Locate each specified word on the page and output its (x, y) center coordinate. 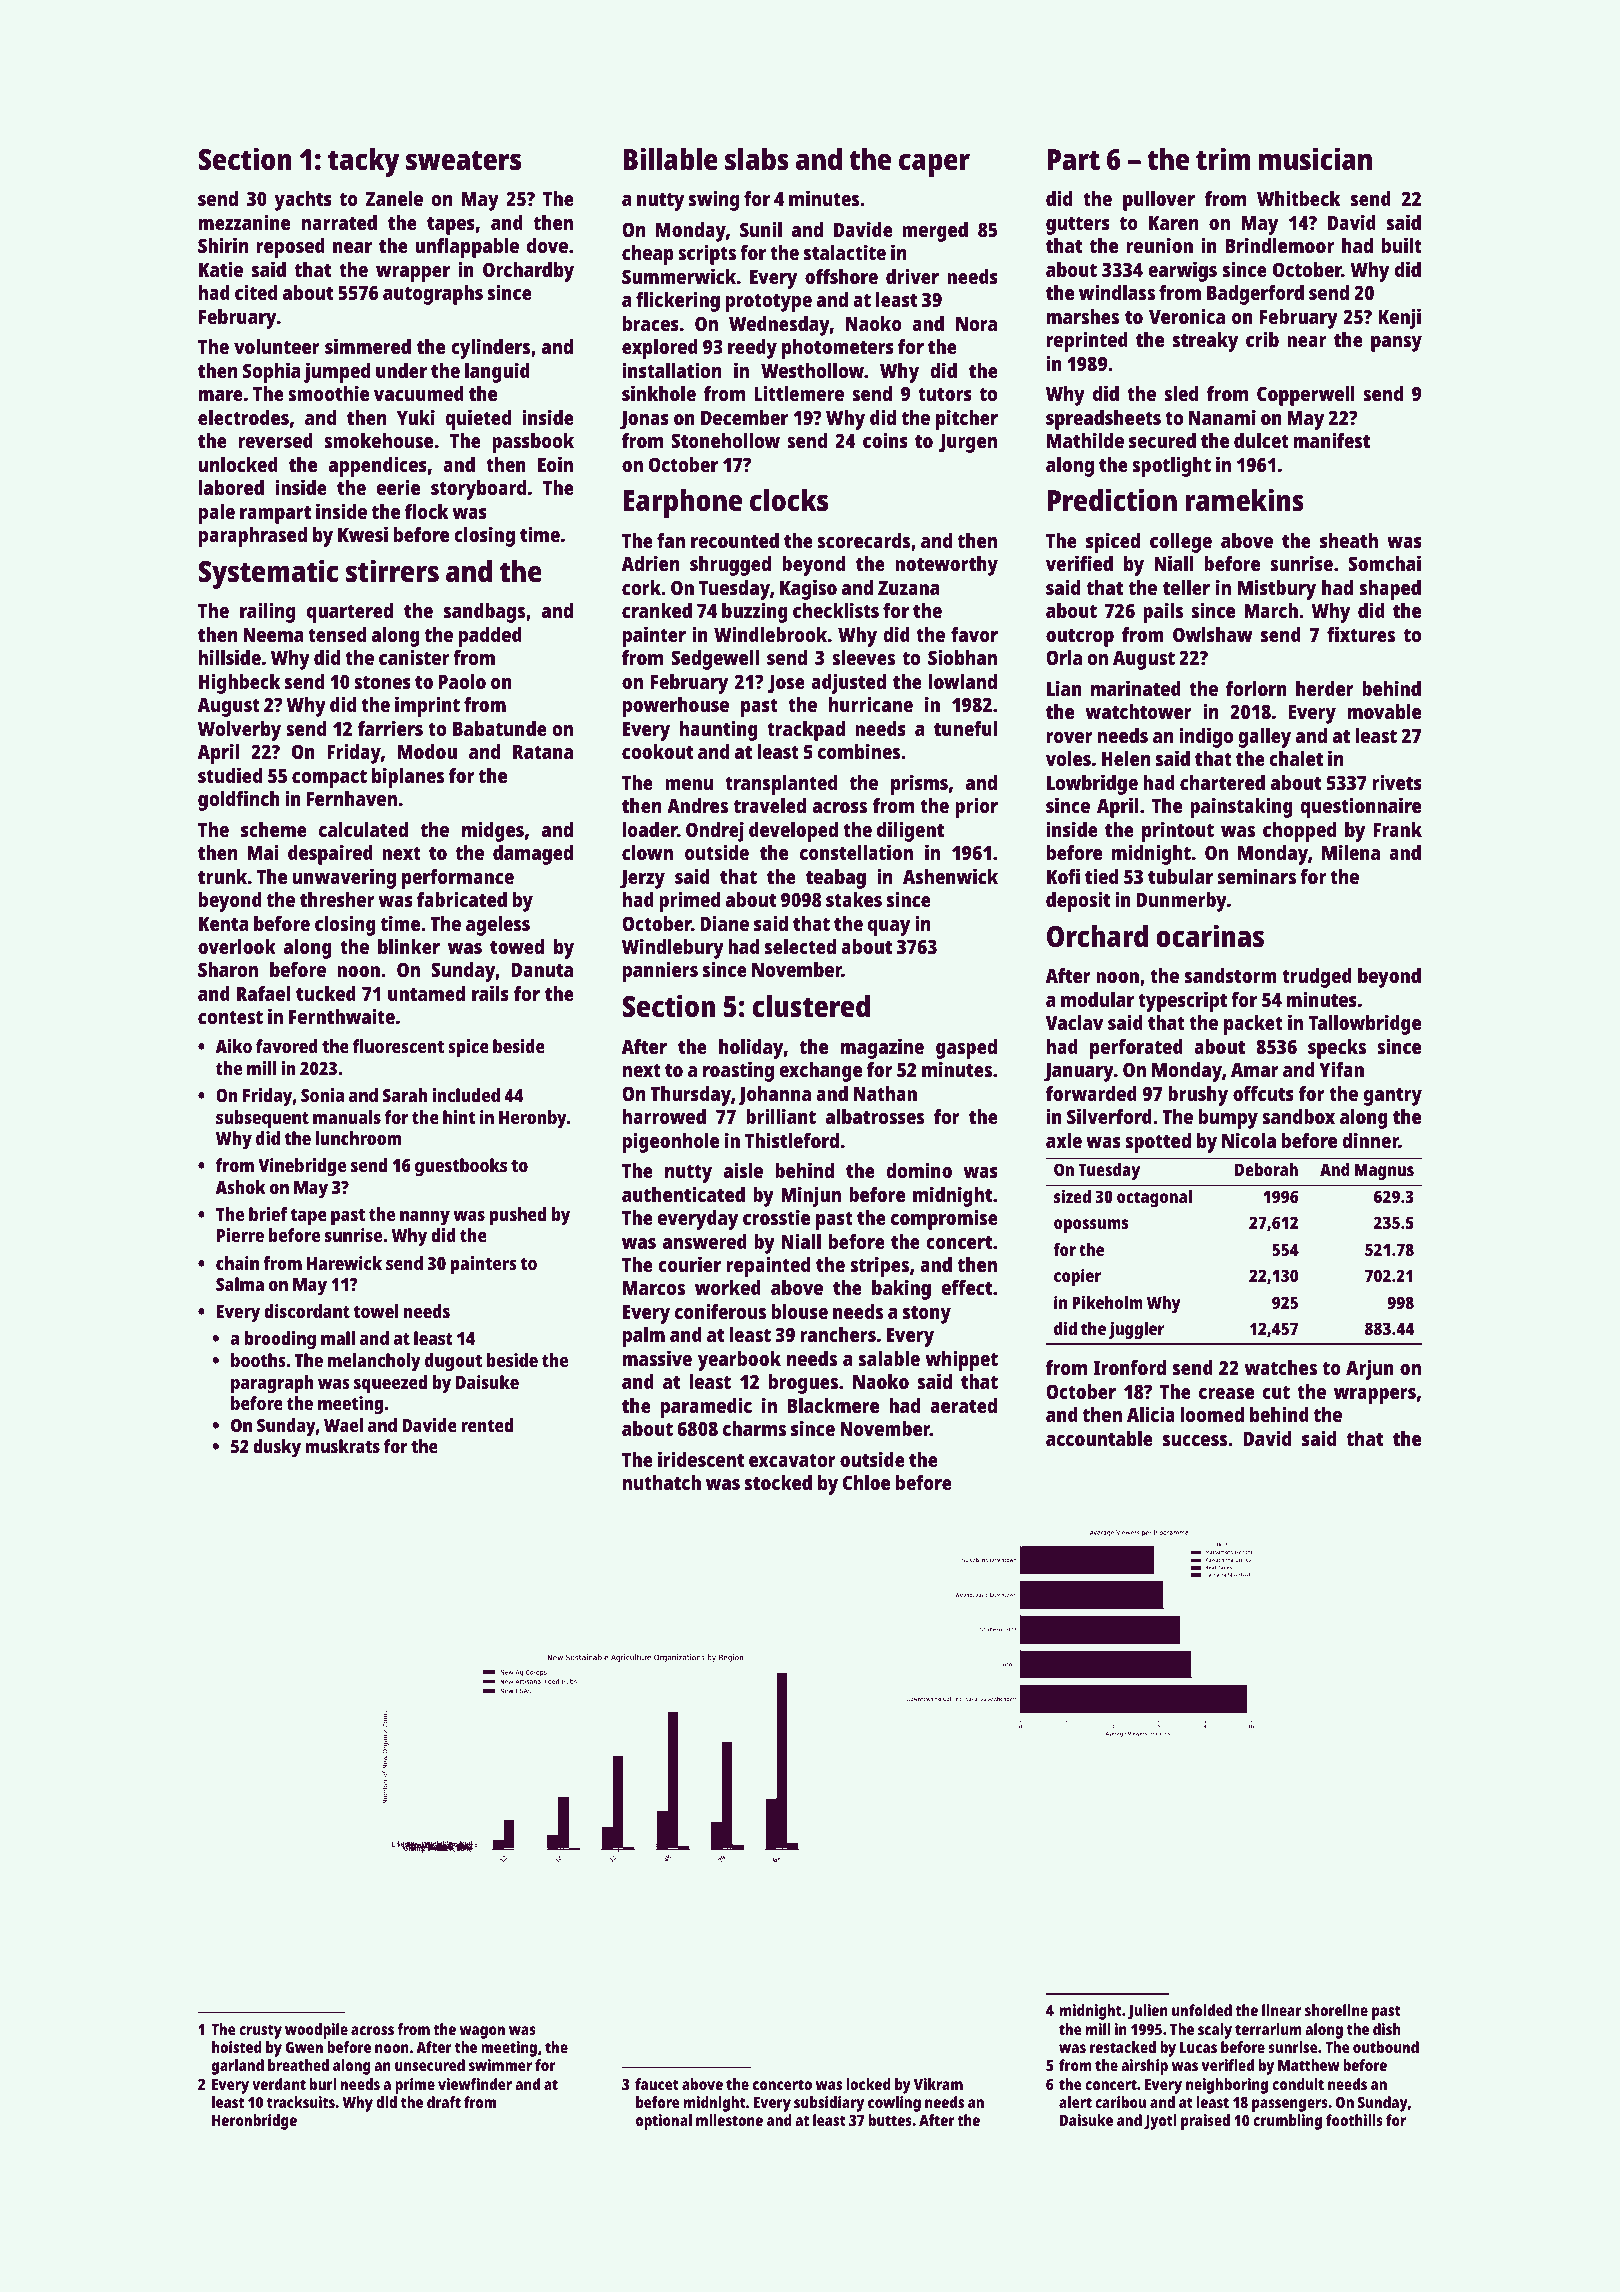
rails (490, 993)
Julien (1148, 2012)
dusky (277, 1448)
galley (1264, 738)
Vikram (938, 2084)
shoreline (1336, 2010)
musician (1315, 159)
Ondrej (715, 831)
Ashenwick (950, 876)
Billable (670, 159)
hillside (230, 657)
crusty (260, 2032)
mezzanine (244, 222)
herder (1325, 688)
